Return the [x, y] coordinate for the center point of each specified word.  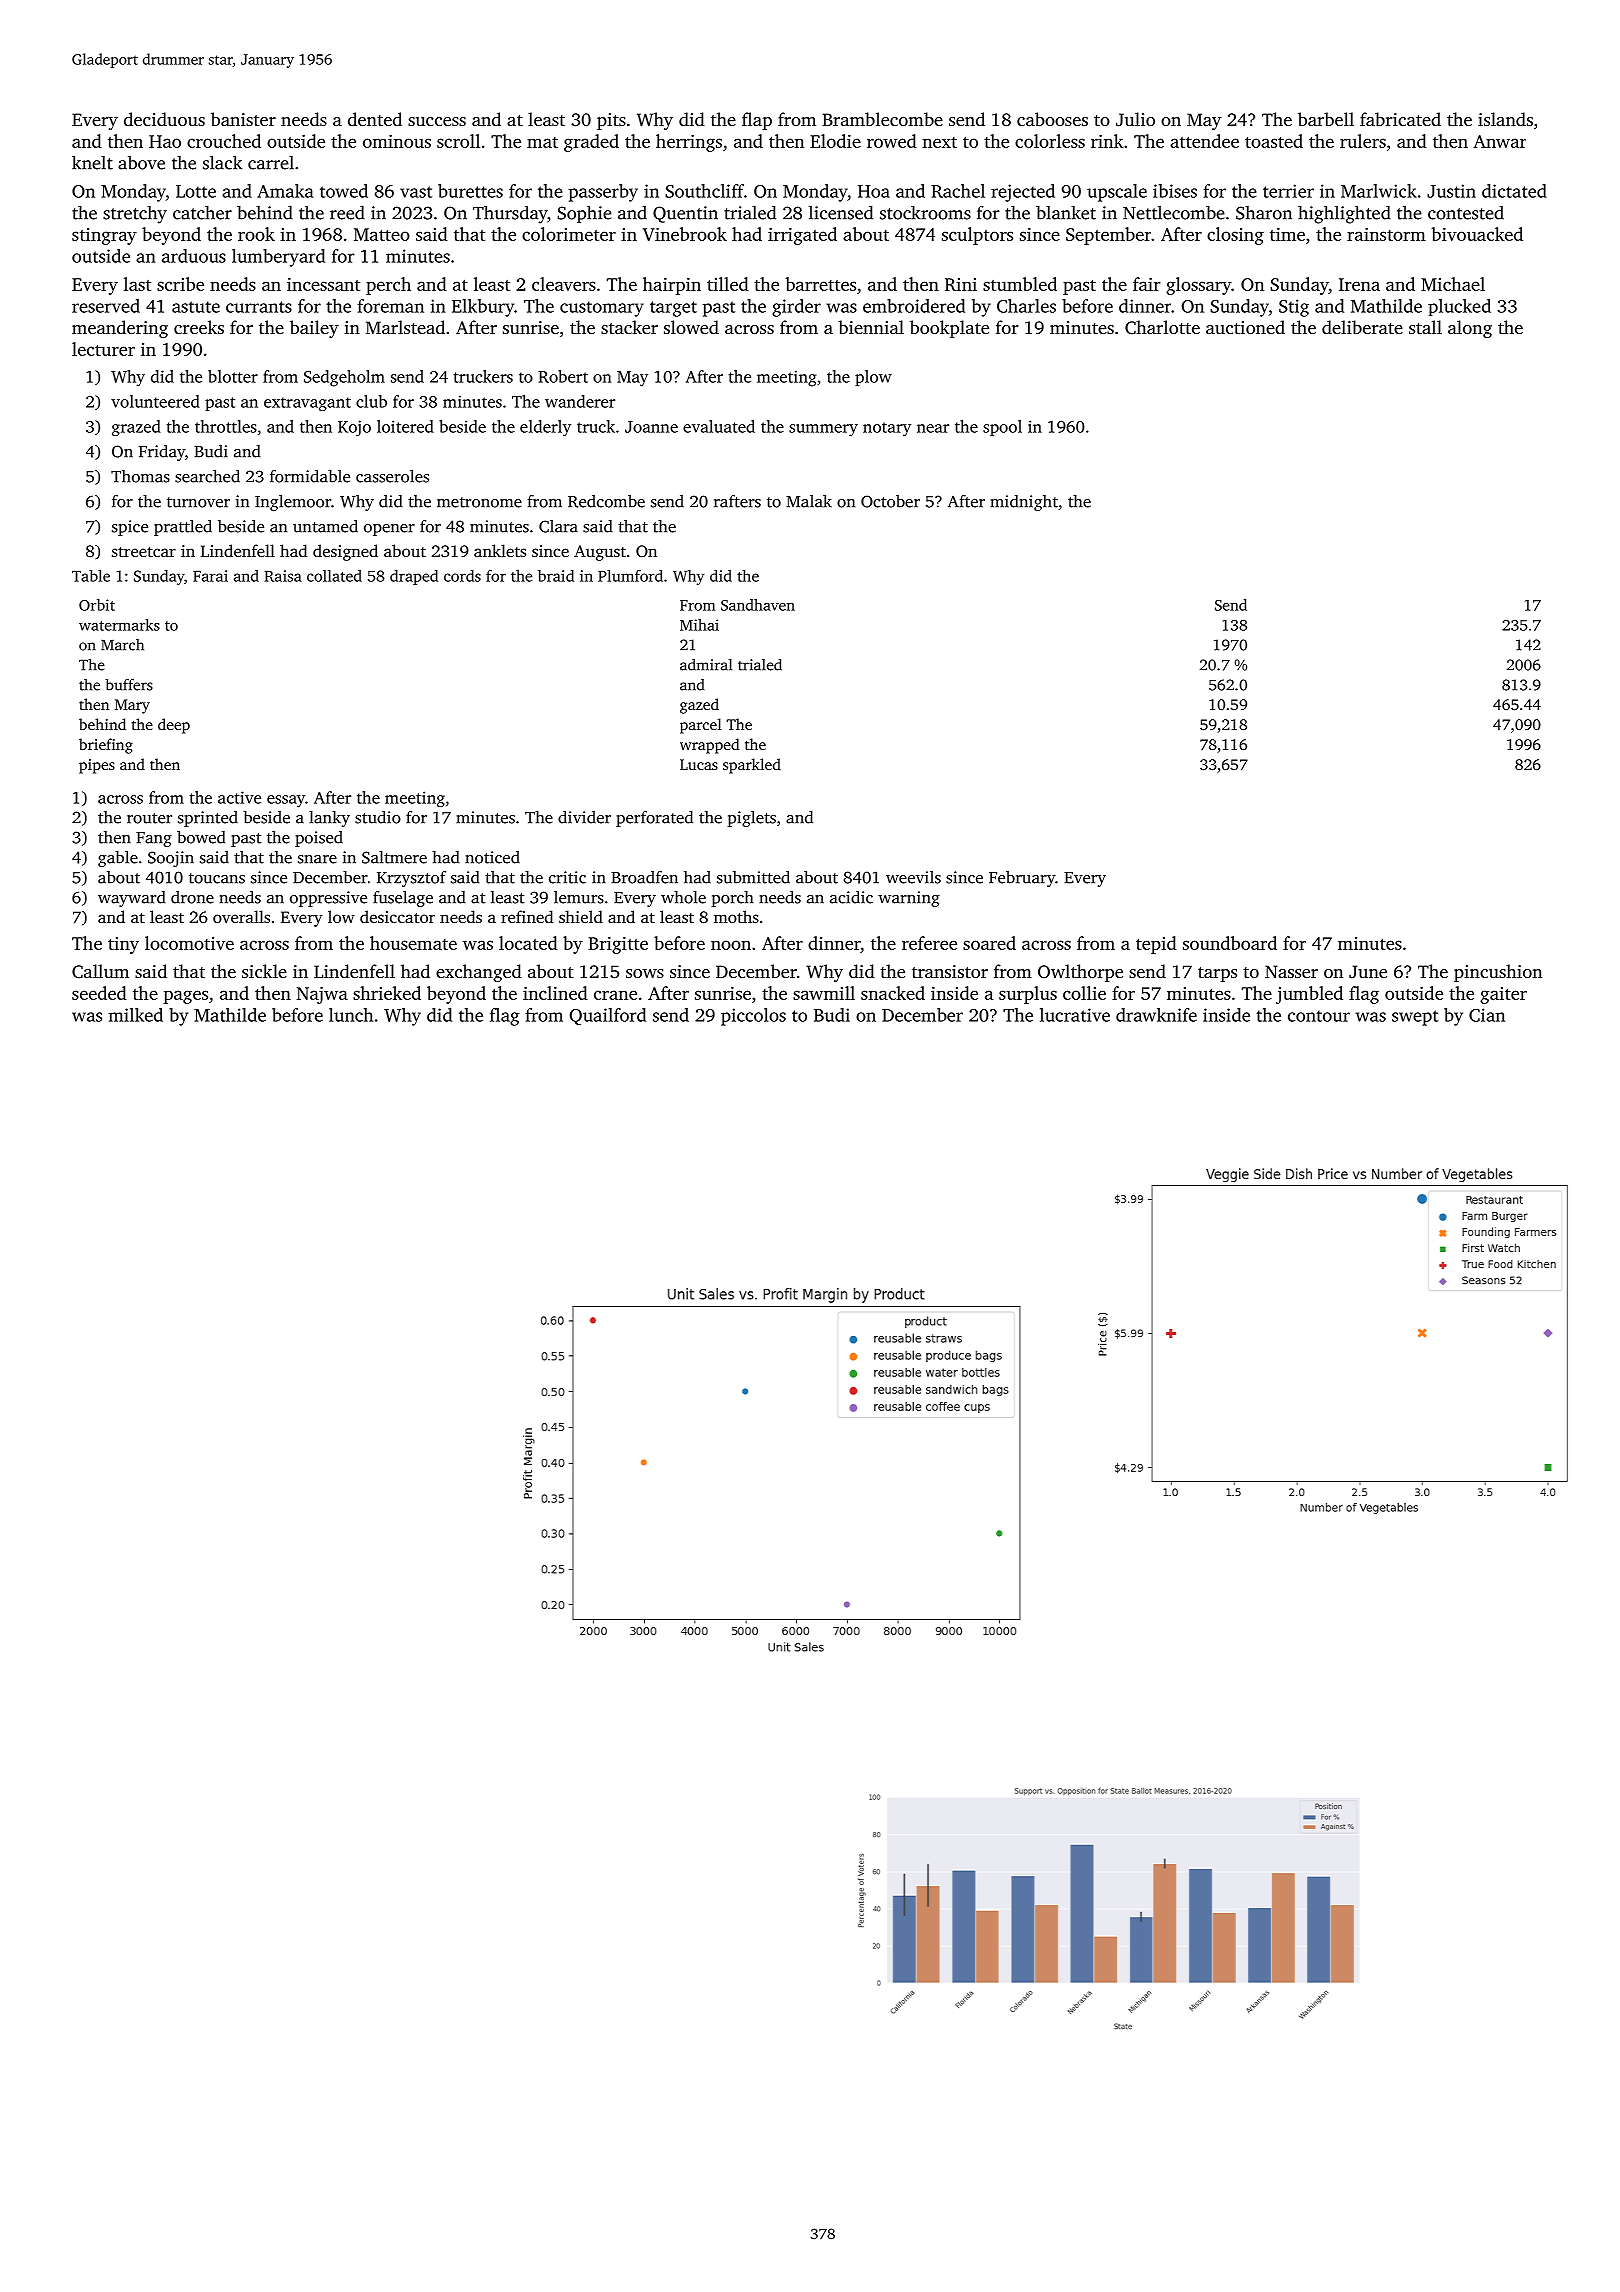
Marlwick [1379, 191]
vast [416, 192]
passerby [603, 193]
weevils [913, 877]
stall [1425, 327]
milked [136, 1015]
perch [388, 286]
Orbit [97, 605]
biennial [871, 327]
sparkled [752, 766]
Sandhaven [758, 605]
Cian [1487, 1015]
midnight [1024, 503]
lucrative [1075, 1015]
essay [286, 801]
